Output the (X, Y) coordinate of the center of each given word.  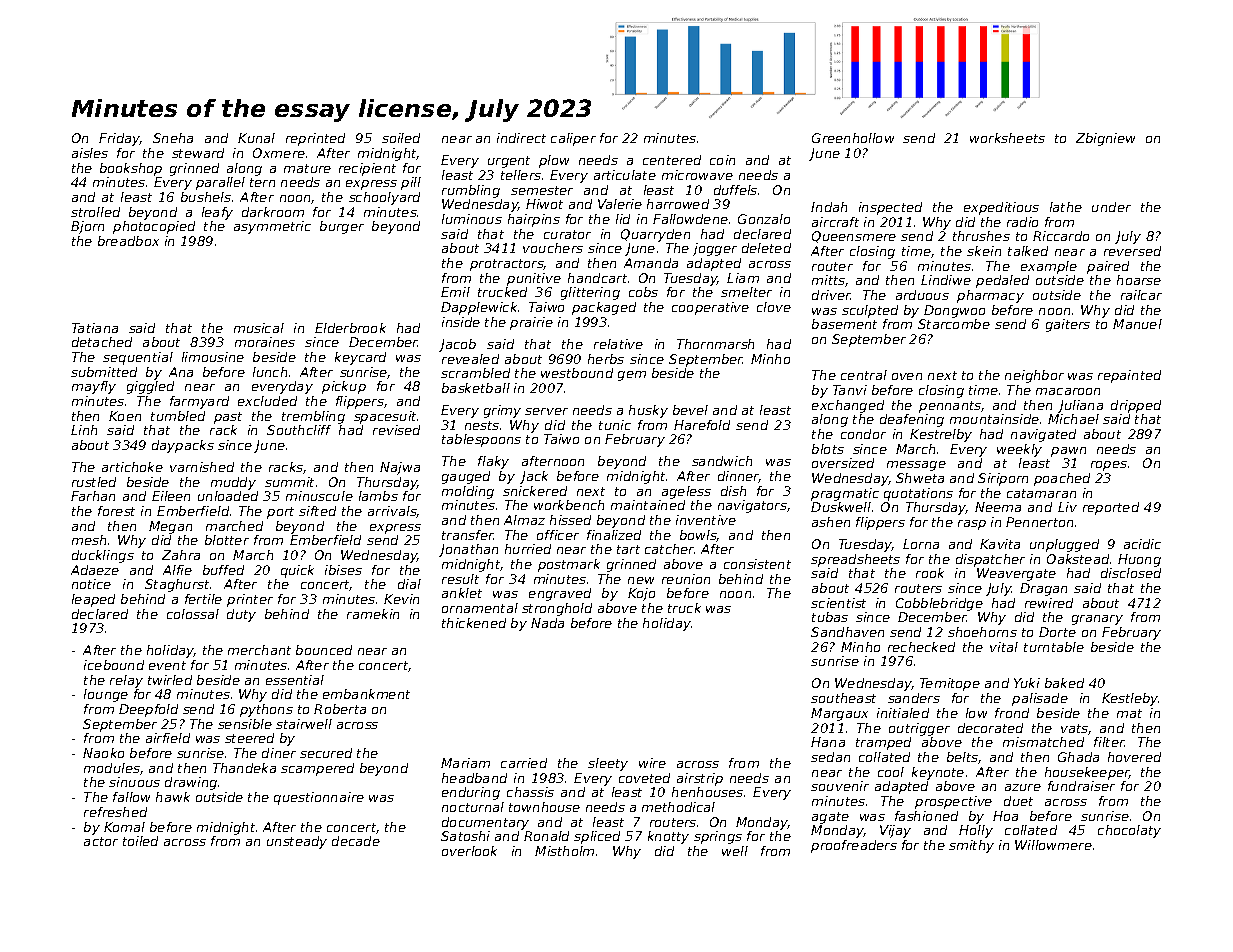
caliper (573, 139)
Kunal (256, 138)
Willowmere (1053, 845)
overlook (469, 851)
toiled (140, 841)
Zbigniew (1105, 139)
